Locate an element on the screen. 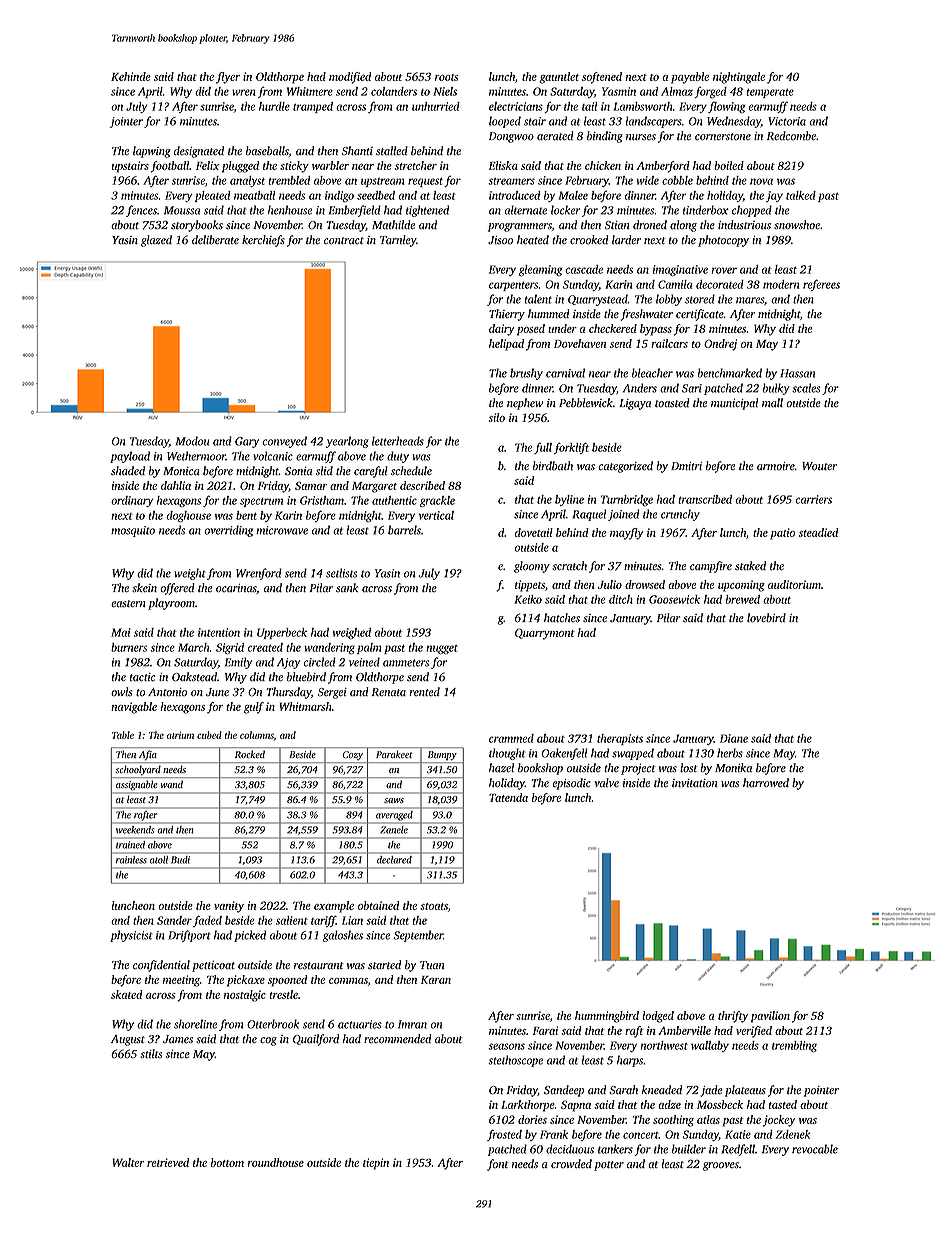  silo is located at coordinates (496, 417).
